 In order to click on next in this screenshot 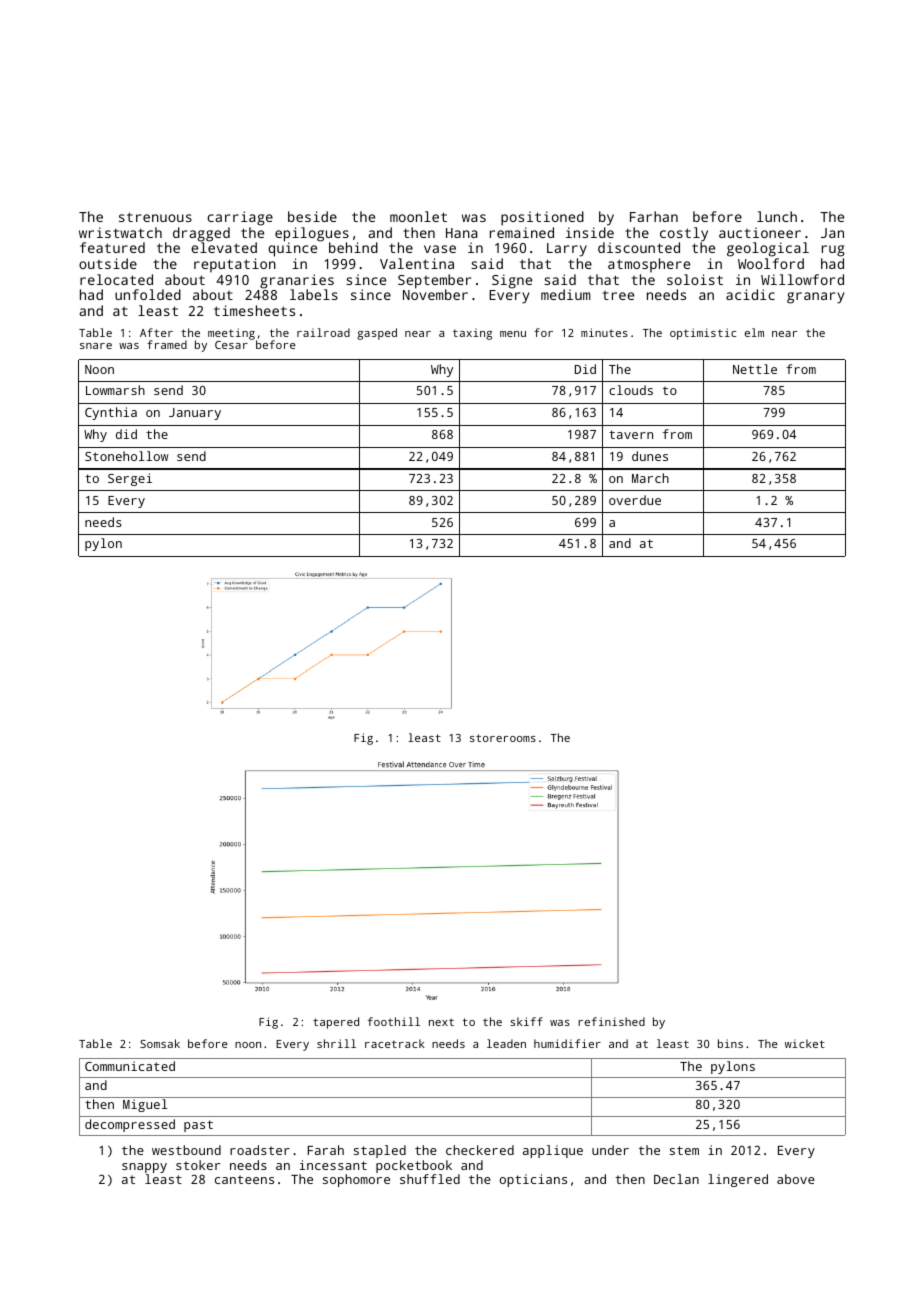, I will do `click(441, 1022)`.
